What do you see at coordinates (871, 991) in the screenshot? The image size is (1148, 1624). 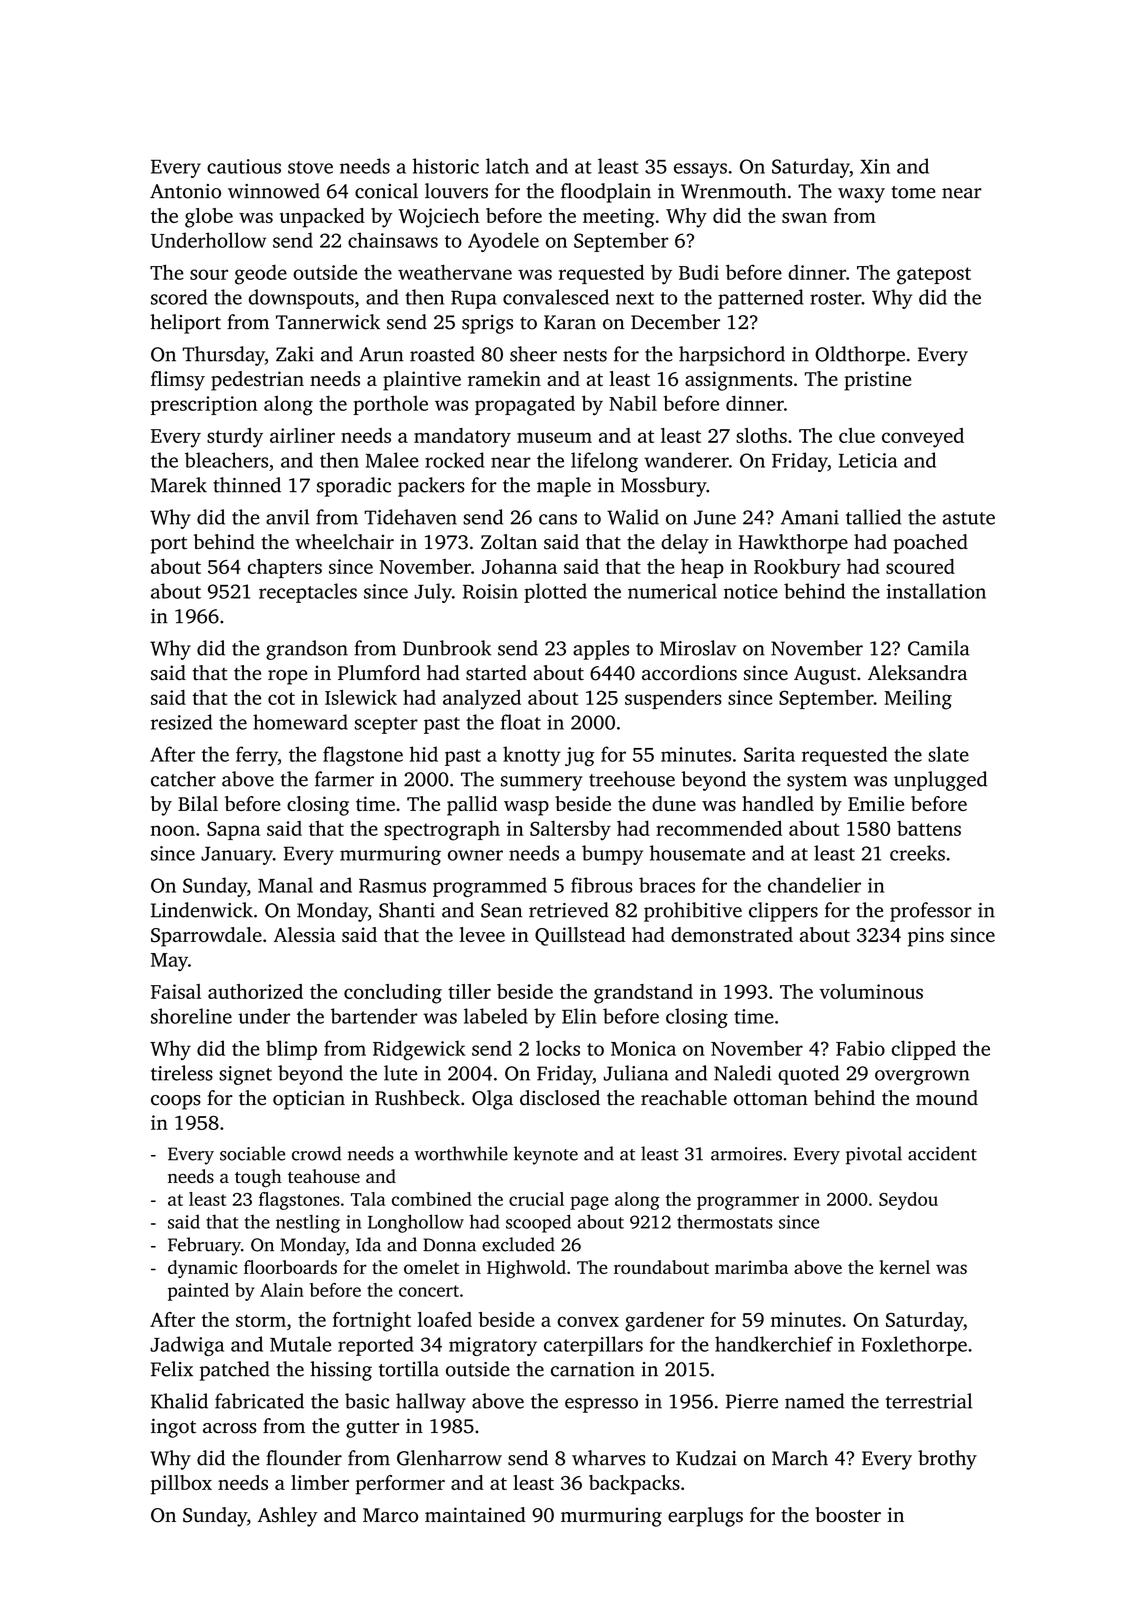 I see `voluminous` at bounding box center [871, 991].
